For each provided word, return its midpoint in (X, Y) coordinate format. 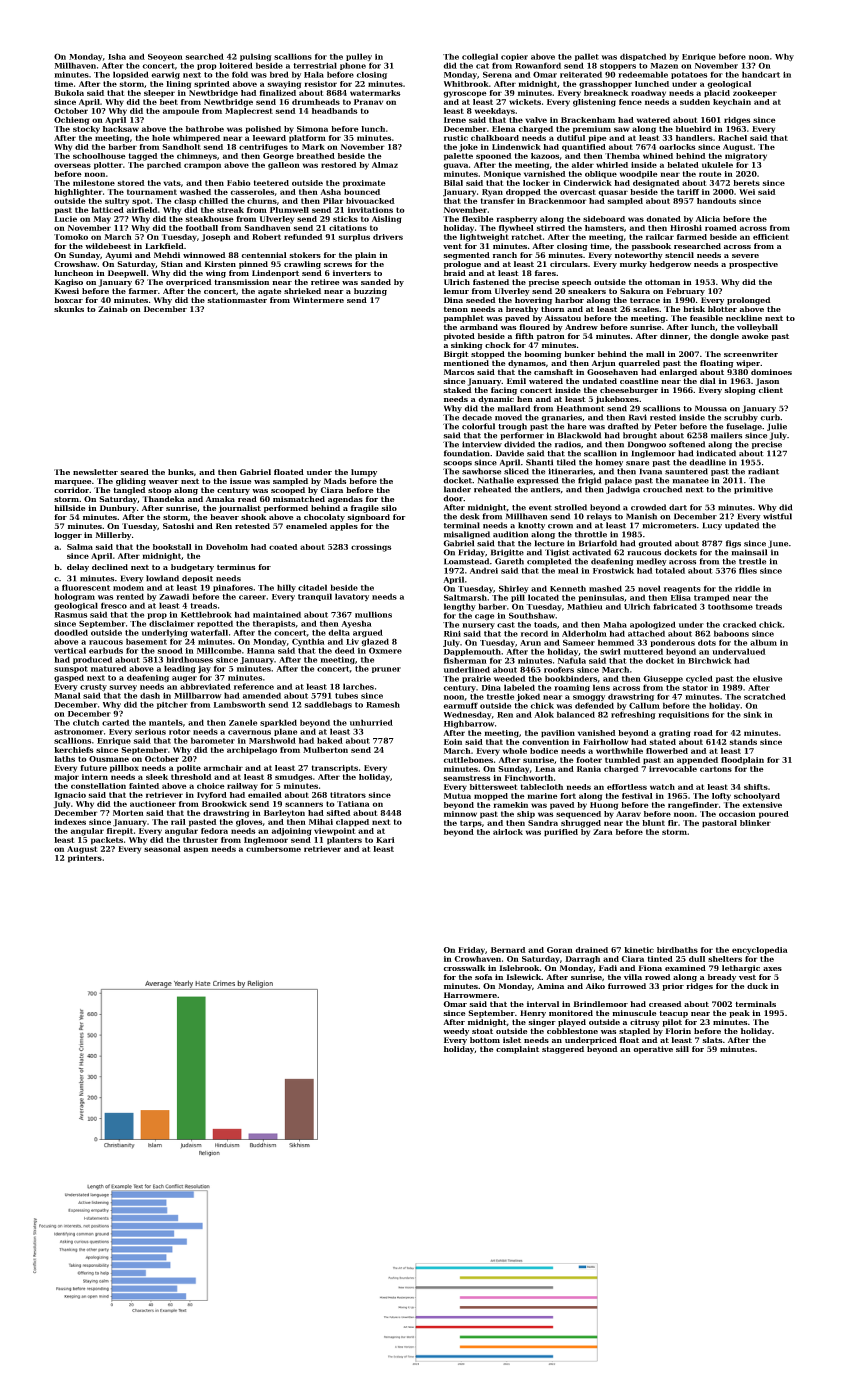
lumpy (364, 473)
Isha (117, 56)
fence (630, 102)
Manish (641, 516)
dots (707, 642)
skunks (69, 309)
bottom (485, 1040)
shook (254, 517)
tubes (346, 695)
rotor (179, 732)
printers (85, 859)
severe (745, 256)
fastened (491, 282)
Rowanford (538, 65)
